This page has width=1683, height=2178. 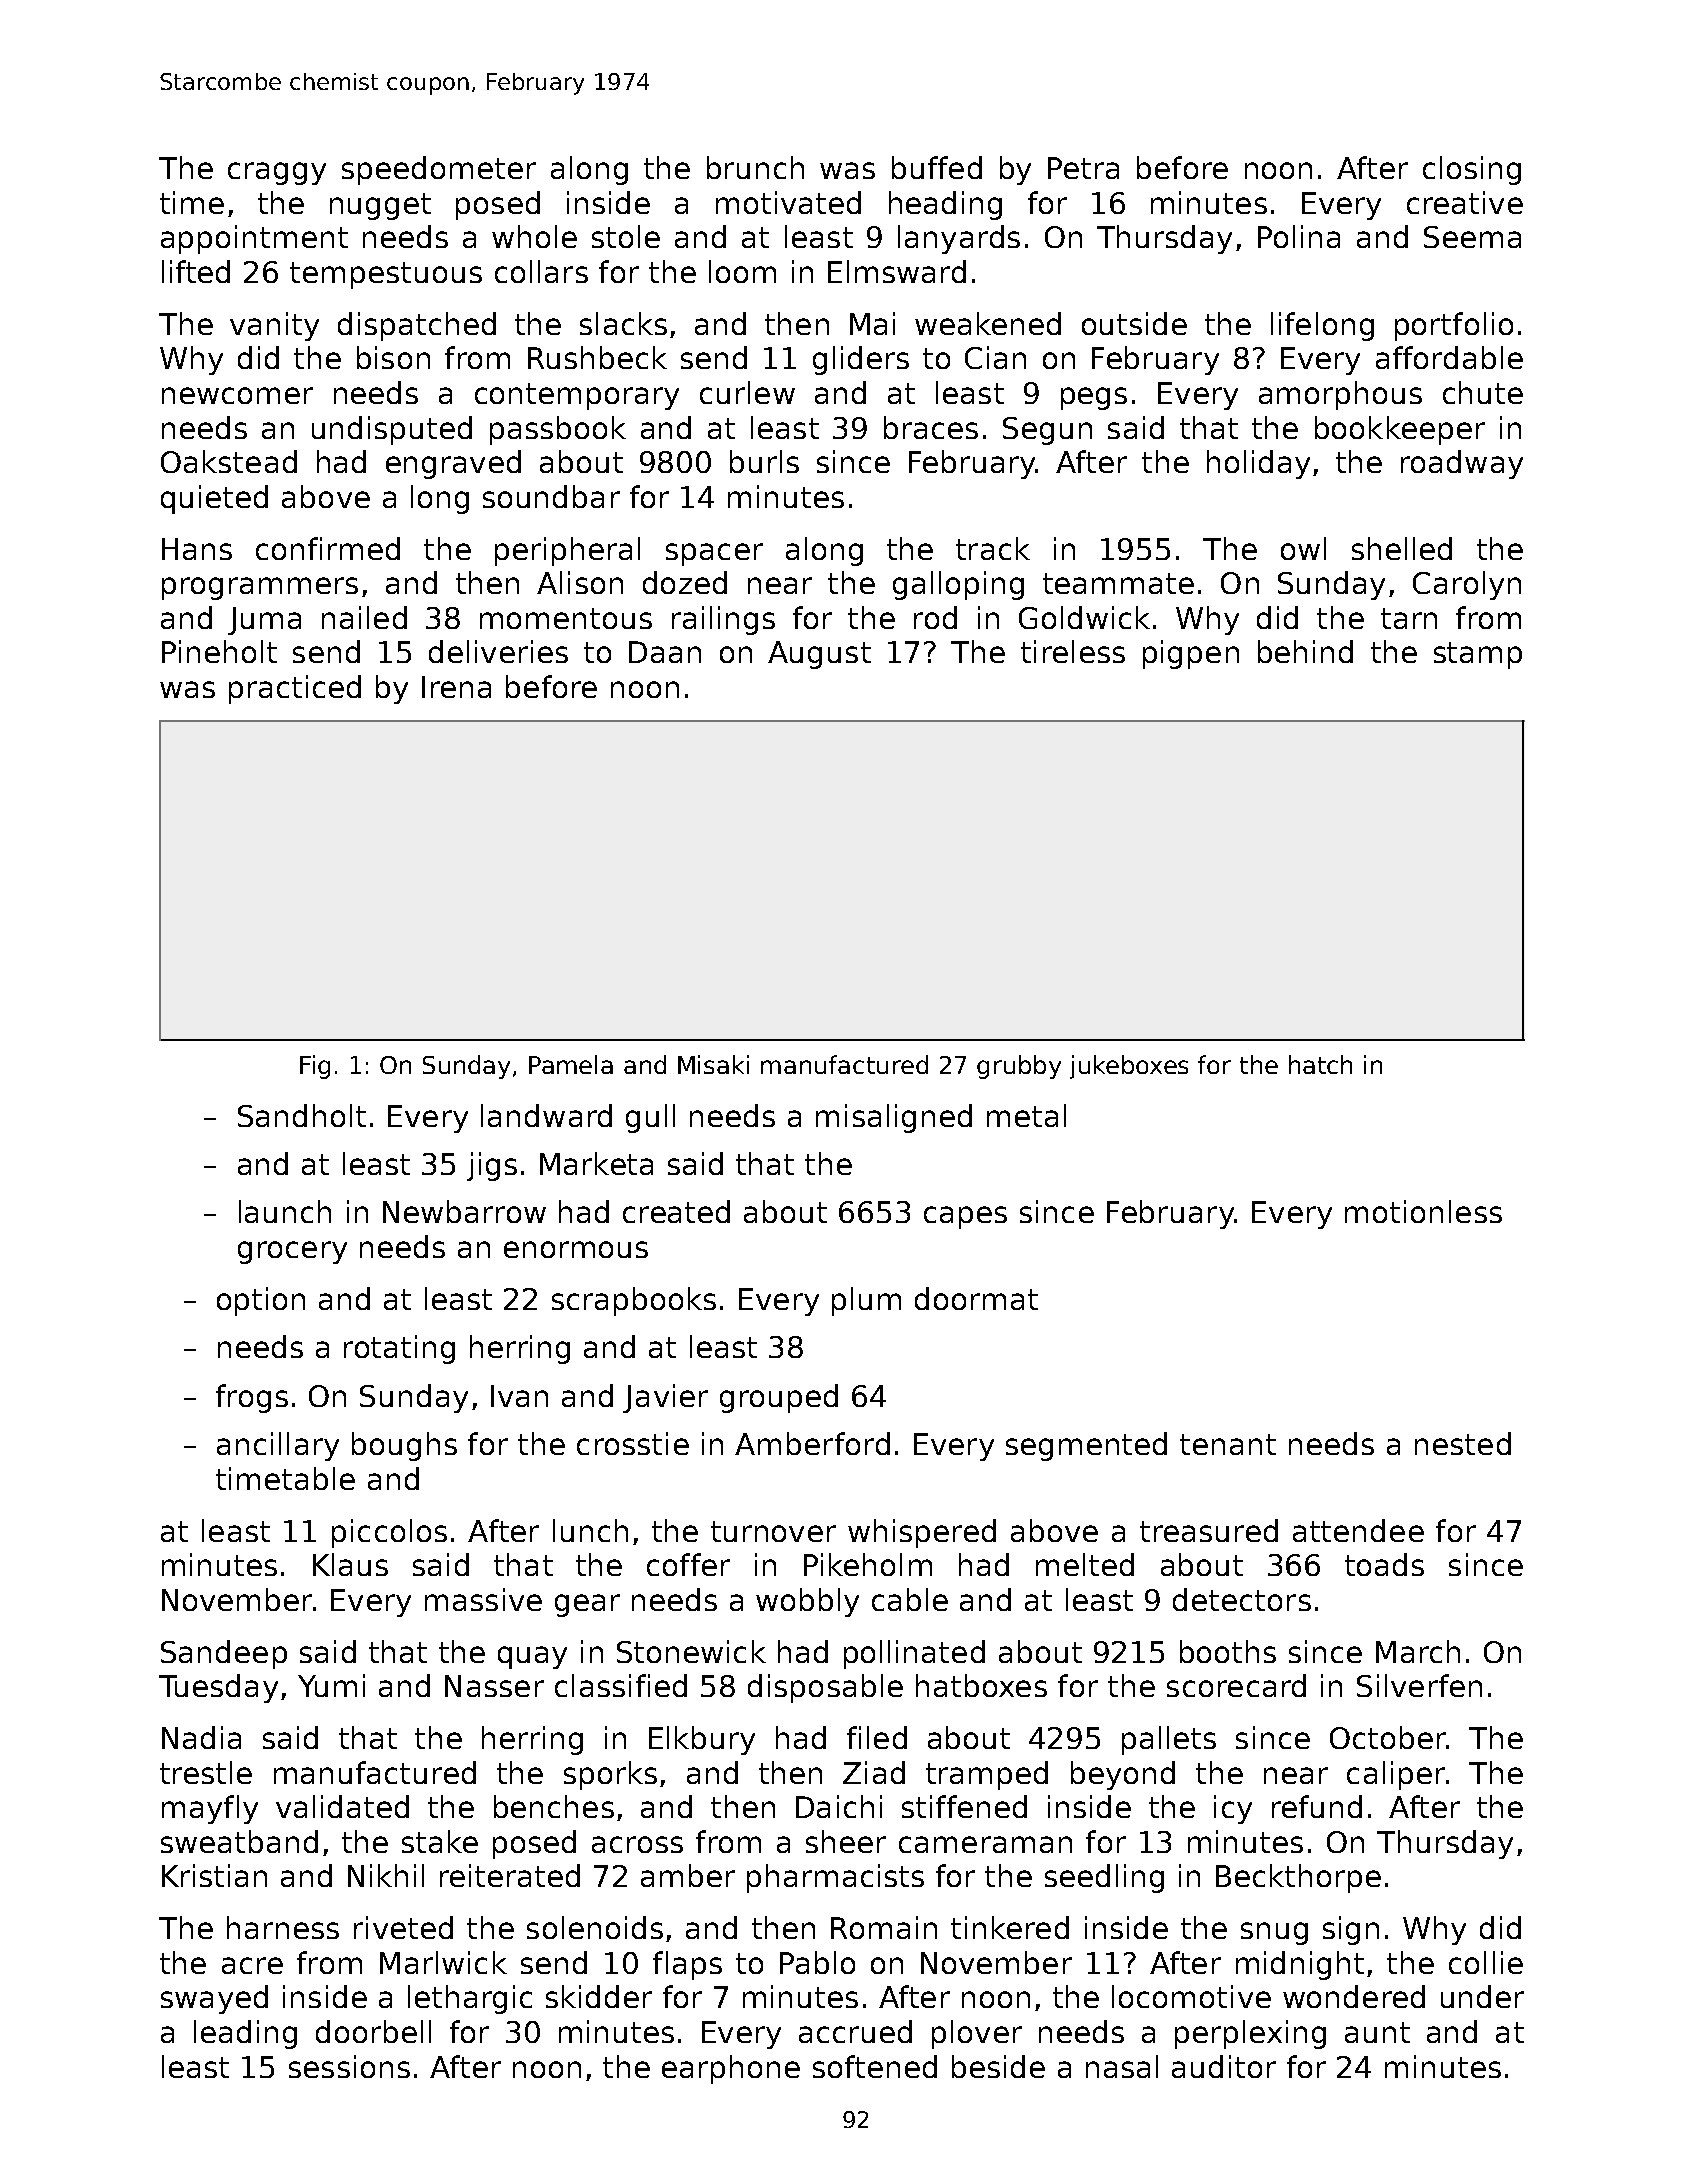 I want to click on Rushbeck, so click(x=597, y=357).
